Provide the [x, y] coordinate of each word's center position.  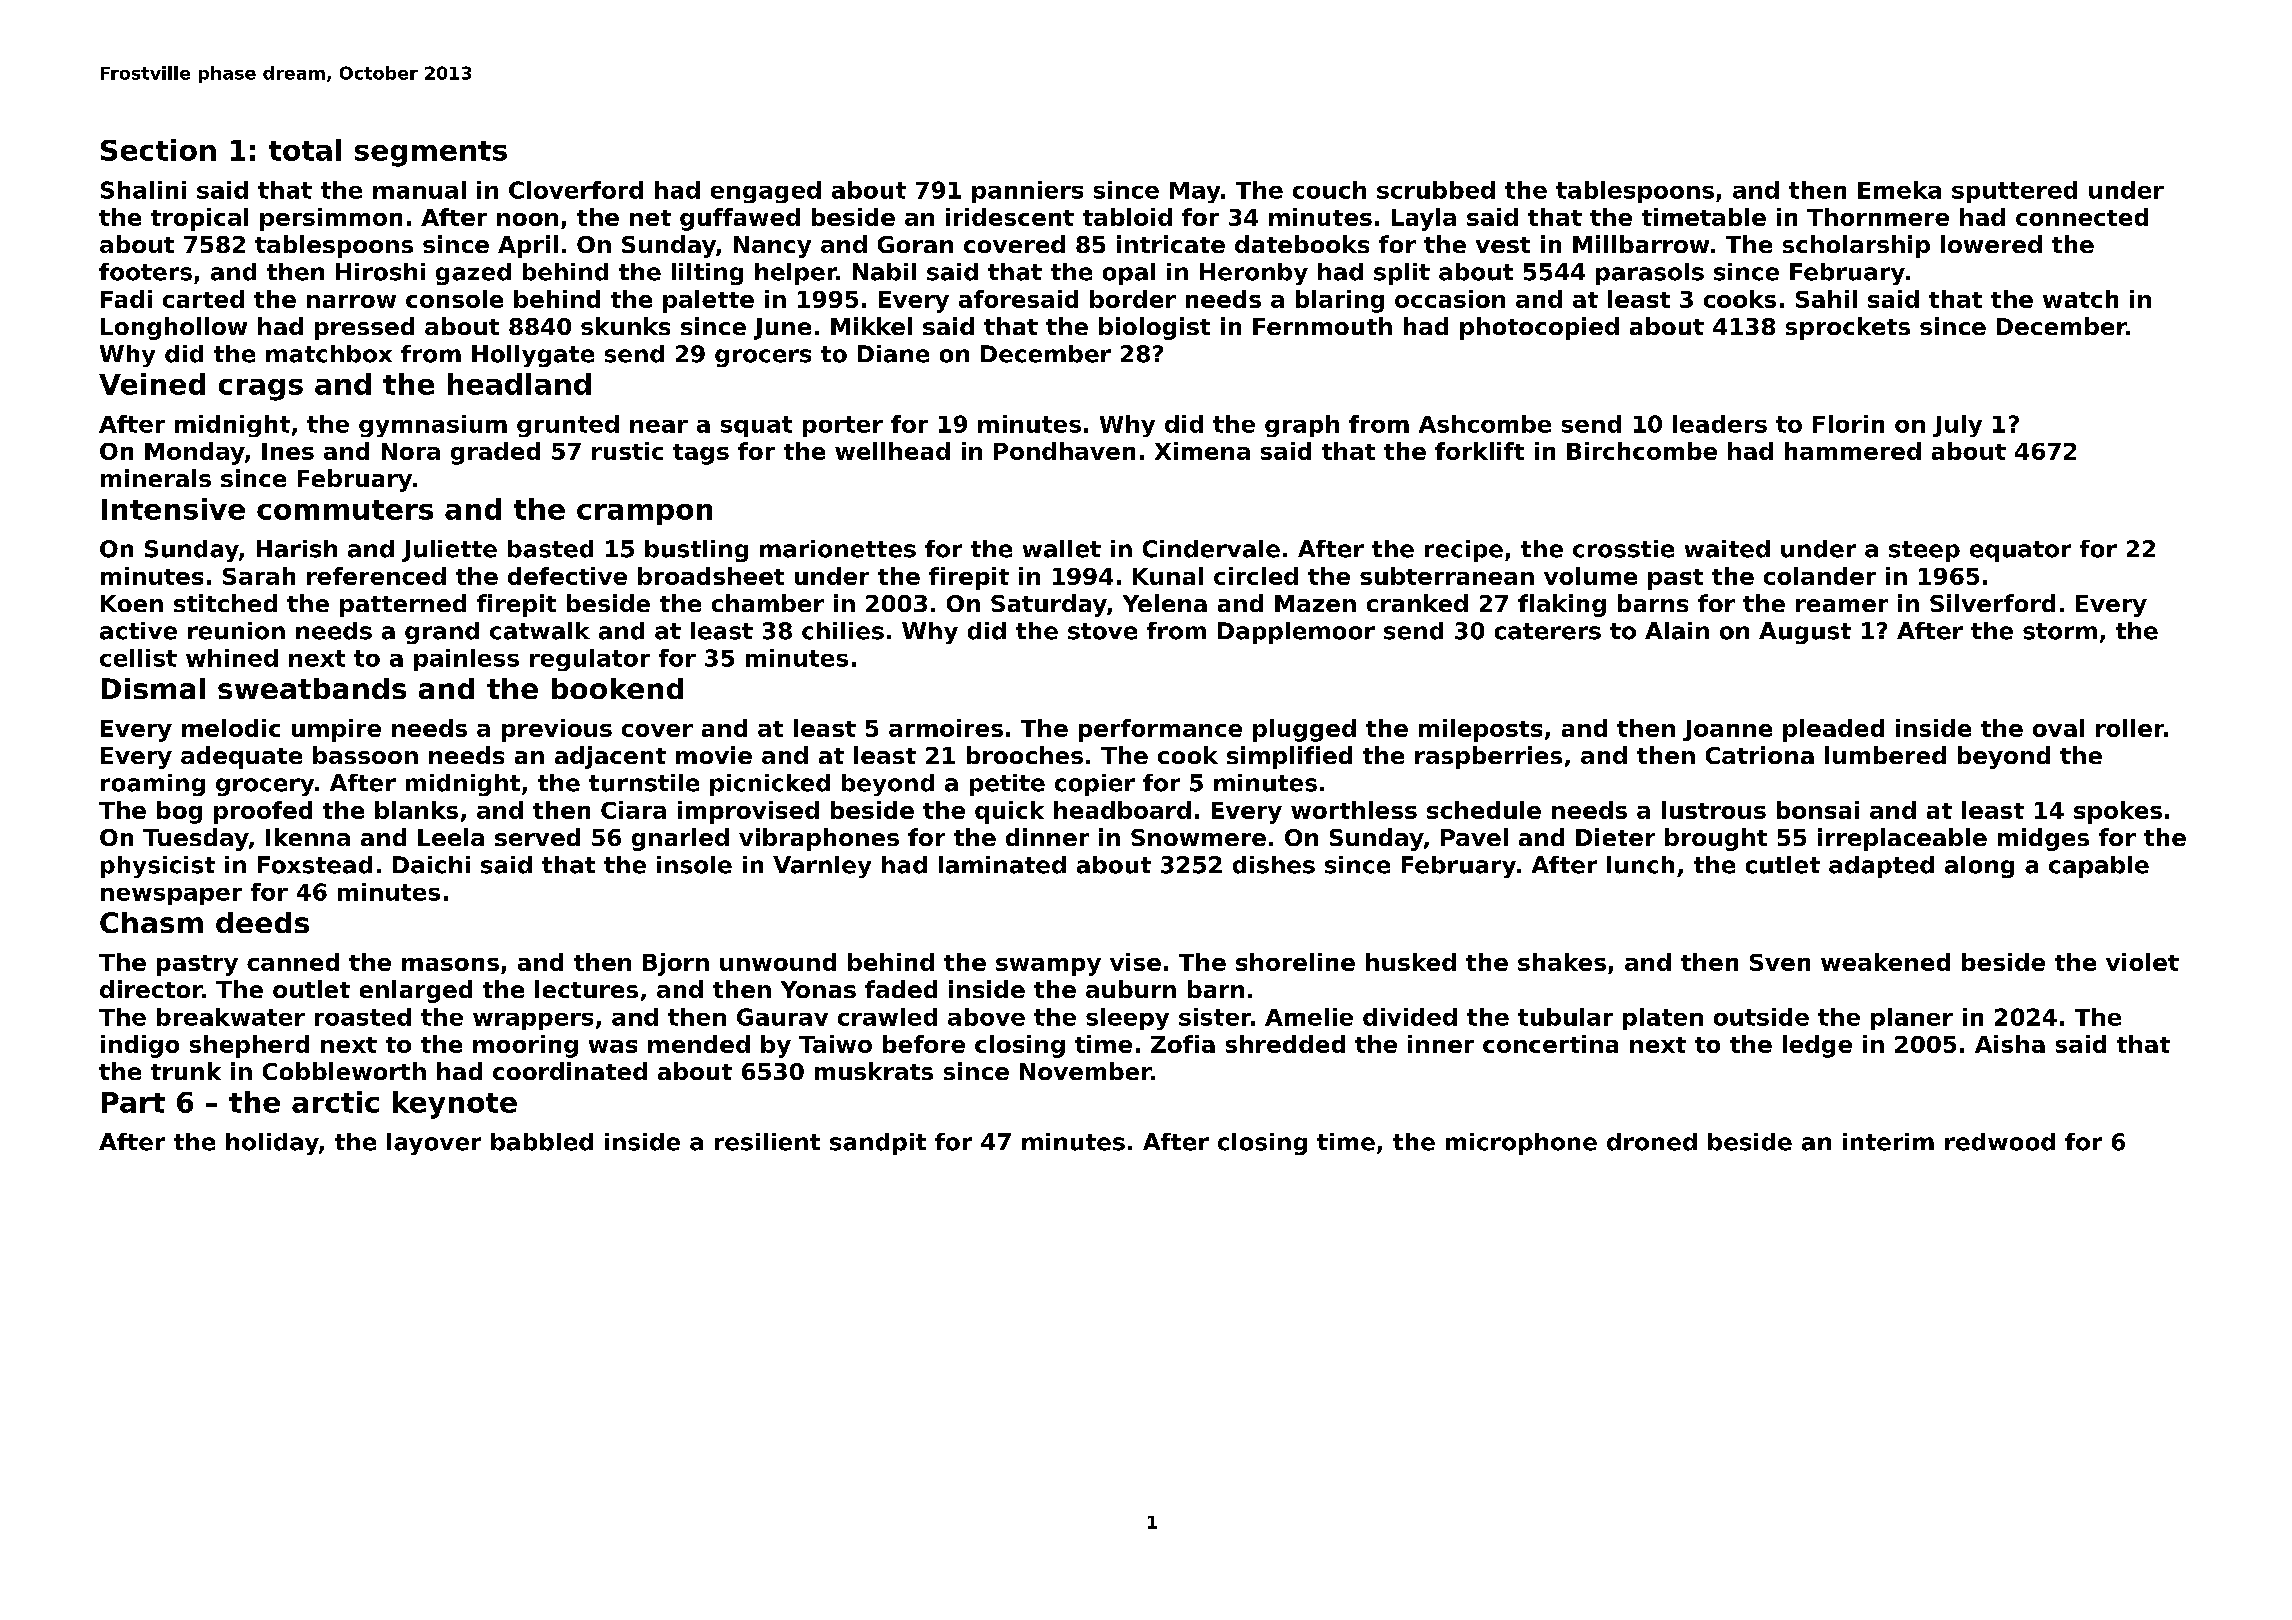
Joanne [1727, 730]
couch [1329, 190]
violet [2142, 962]
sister [1215, 1017]
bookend [617, 688]
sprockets [1848, 328]
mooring [525, 1046]
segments [431, 154]
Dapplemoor [1296, 633]
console [454, 299]
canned [293, 962]
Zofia [1183, 1044]
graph [1302, 426]
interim [1888, 1142]
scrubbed [1436, 190]
